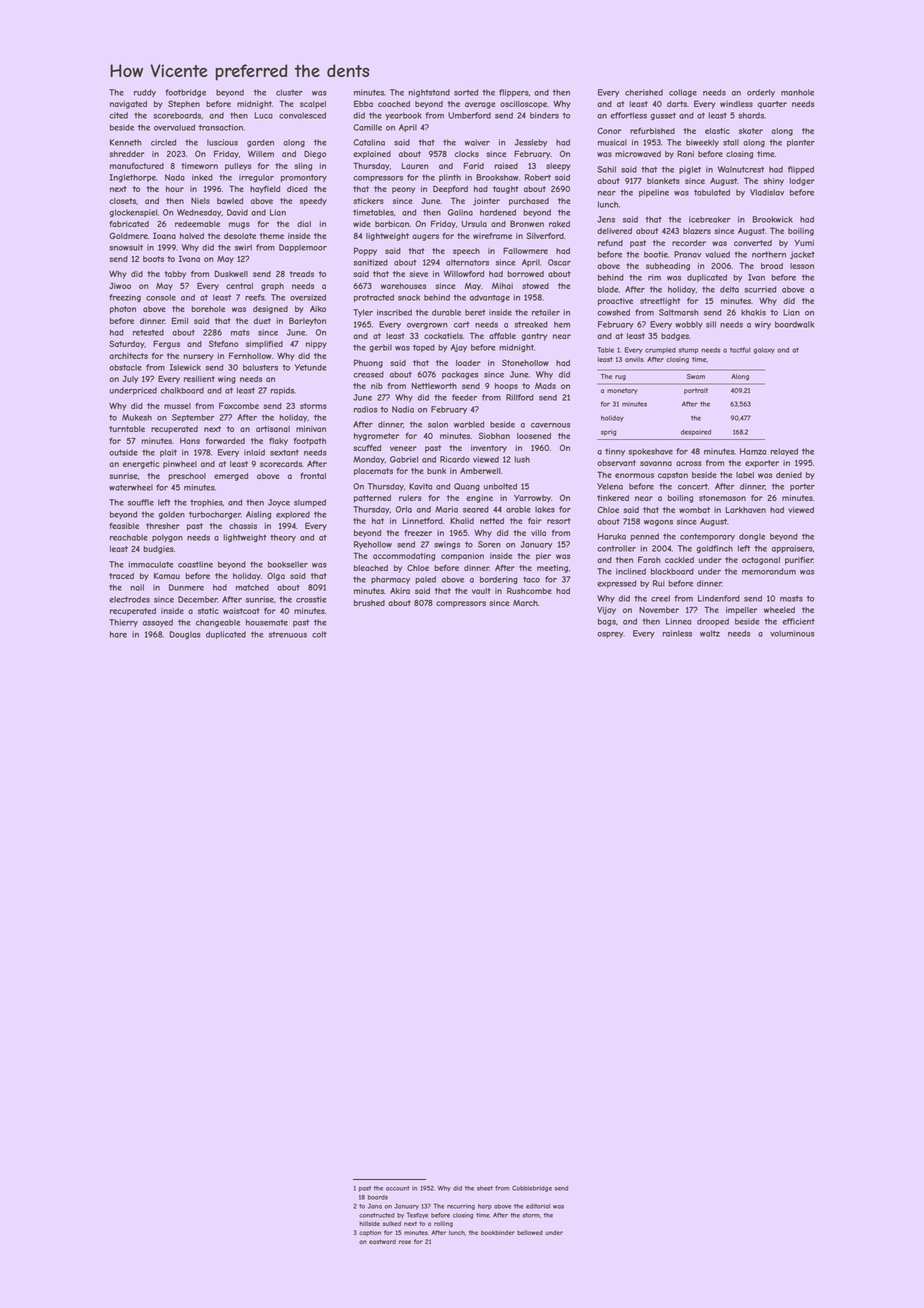  I want to click on hare, so click(118, 634).
